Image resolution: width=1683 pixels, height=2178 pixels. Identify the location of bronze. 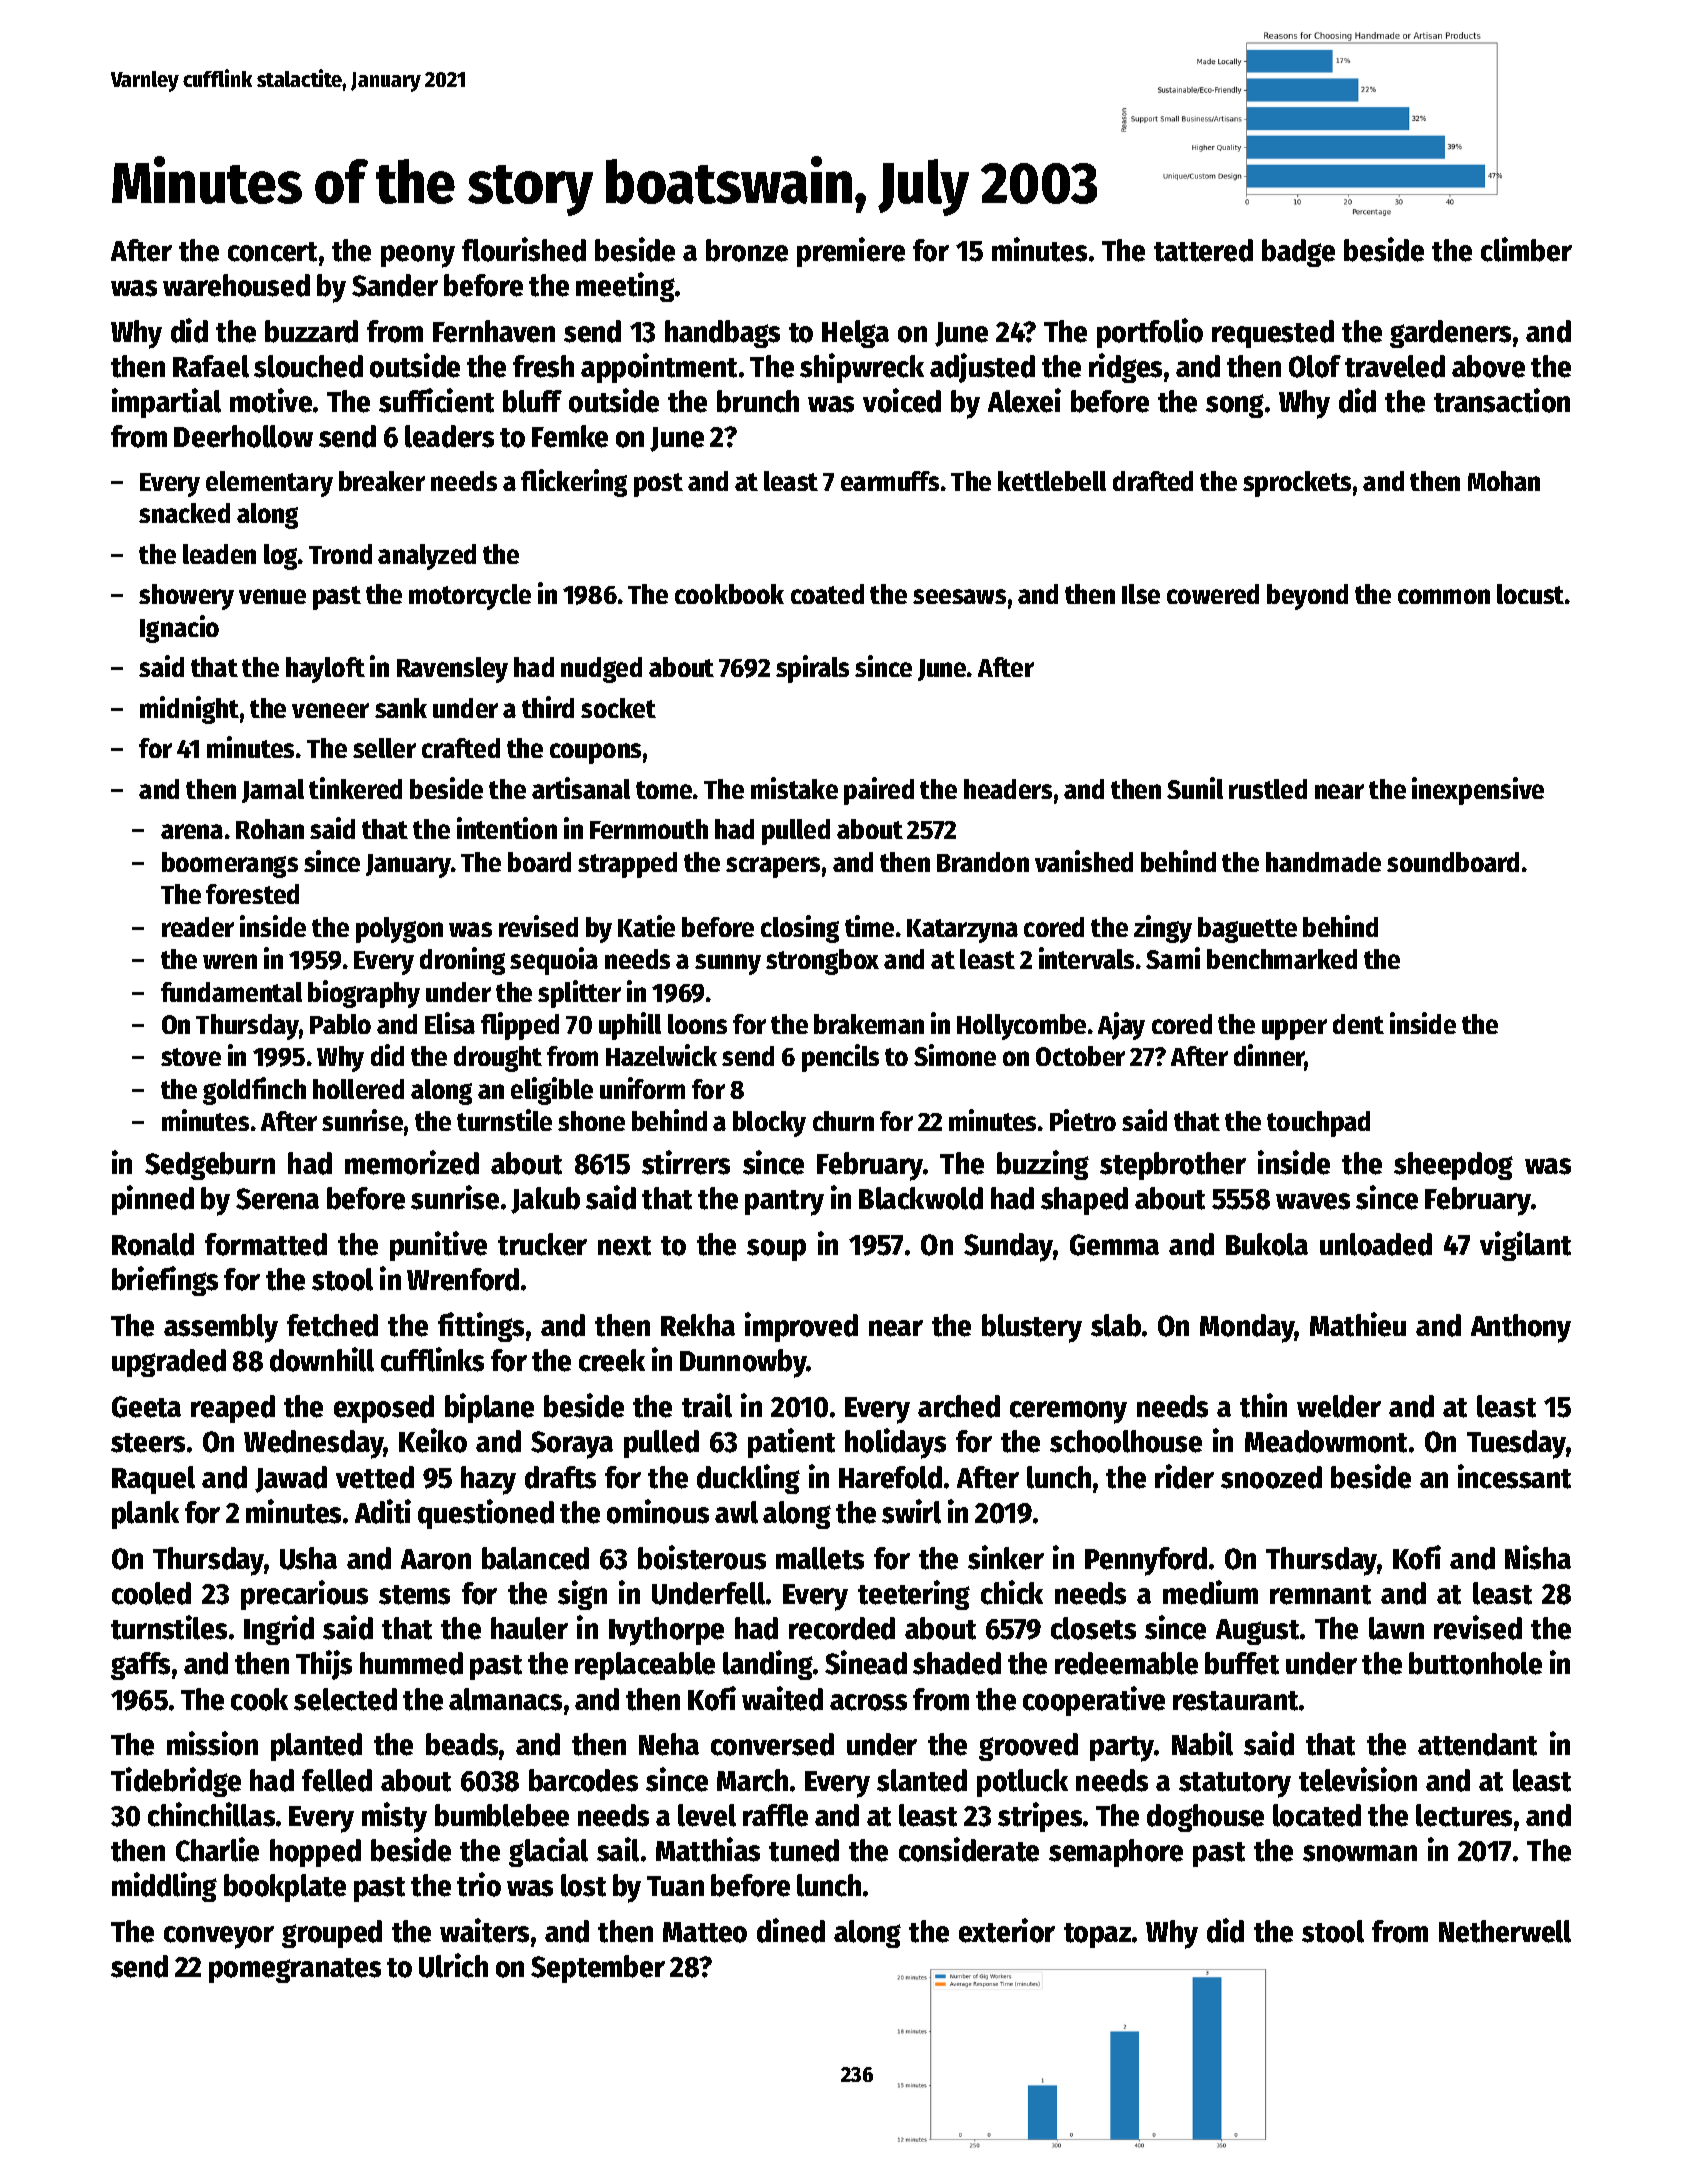
(747, 250).
